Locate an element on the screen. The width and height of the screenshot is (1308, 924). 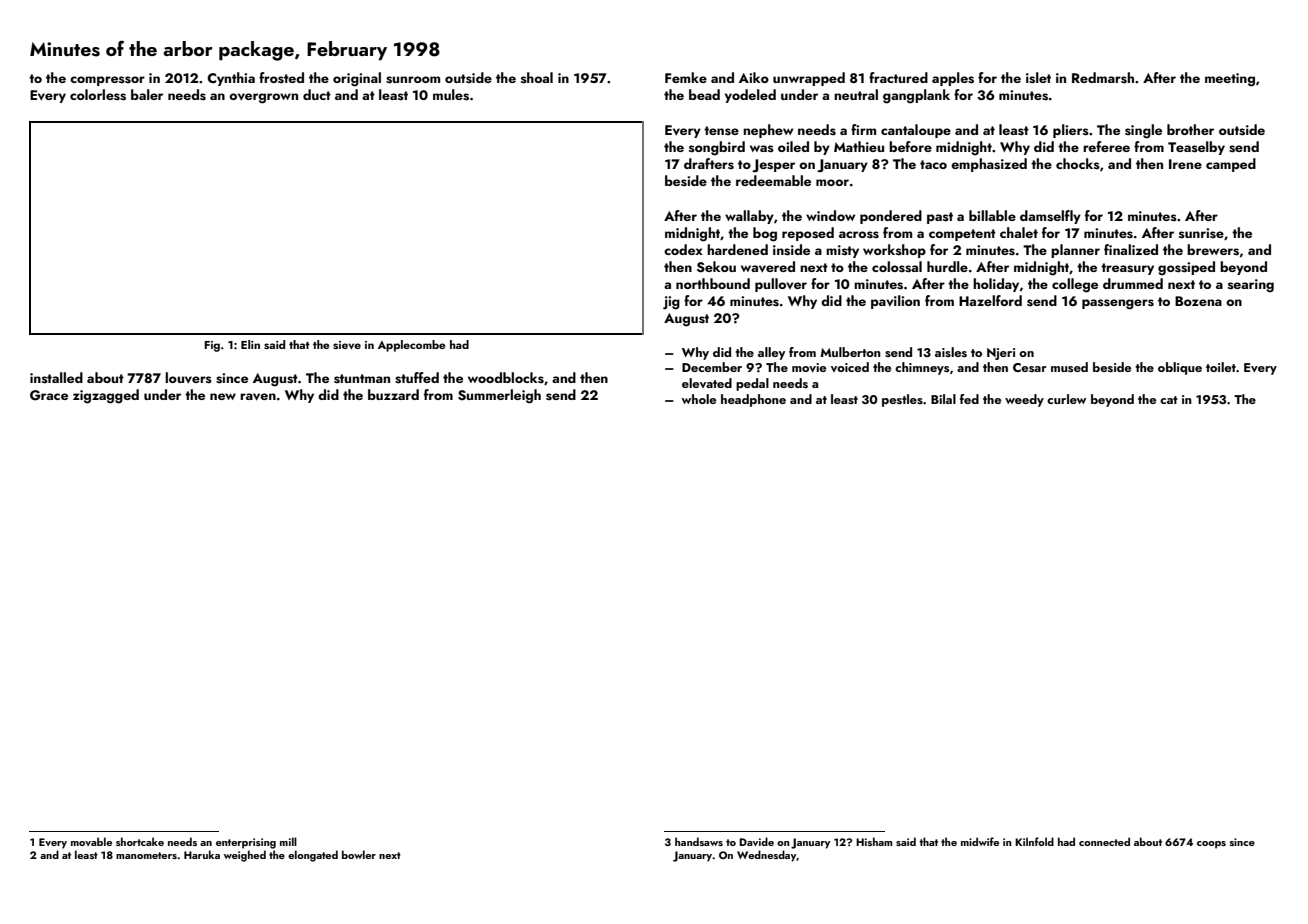
movable is located at coordinates (91, 841).
